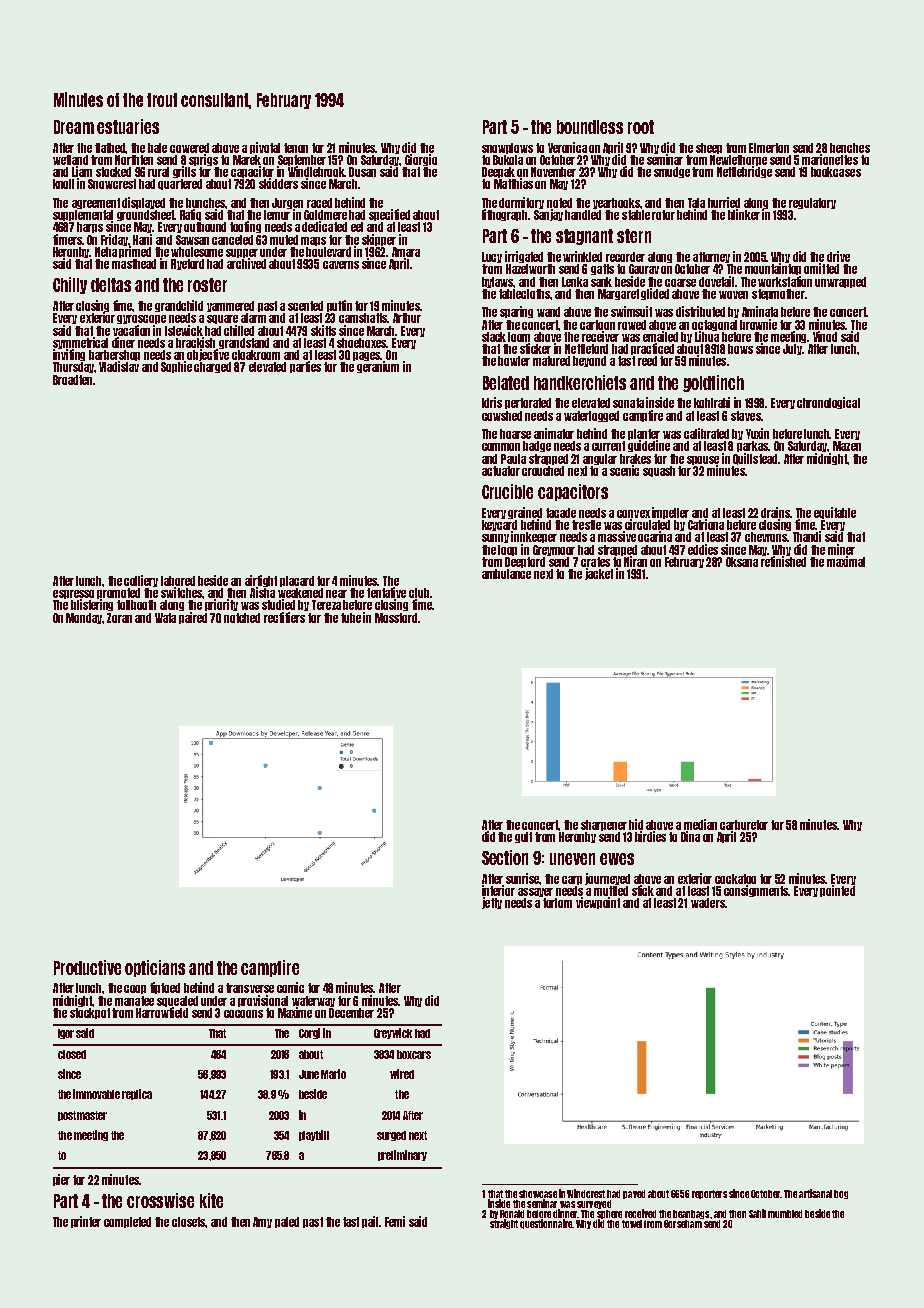 This page has height=1308, width=924. Describe the element at coordinates (414, 1054) in the page. I see `boxcars` at that location.
